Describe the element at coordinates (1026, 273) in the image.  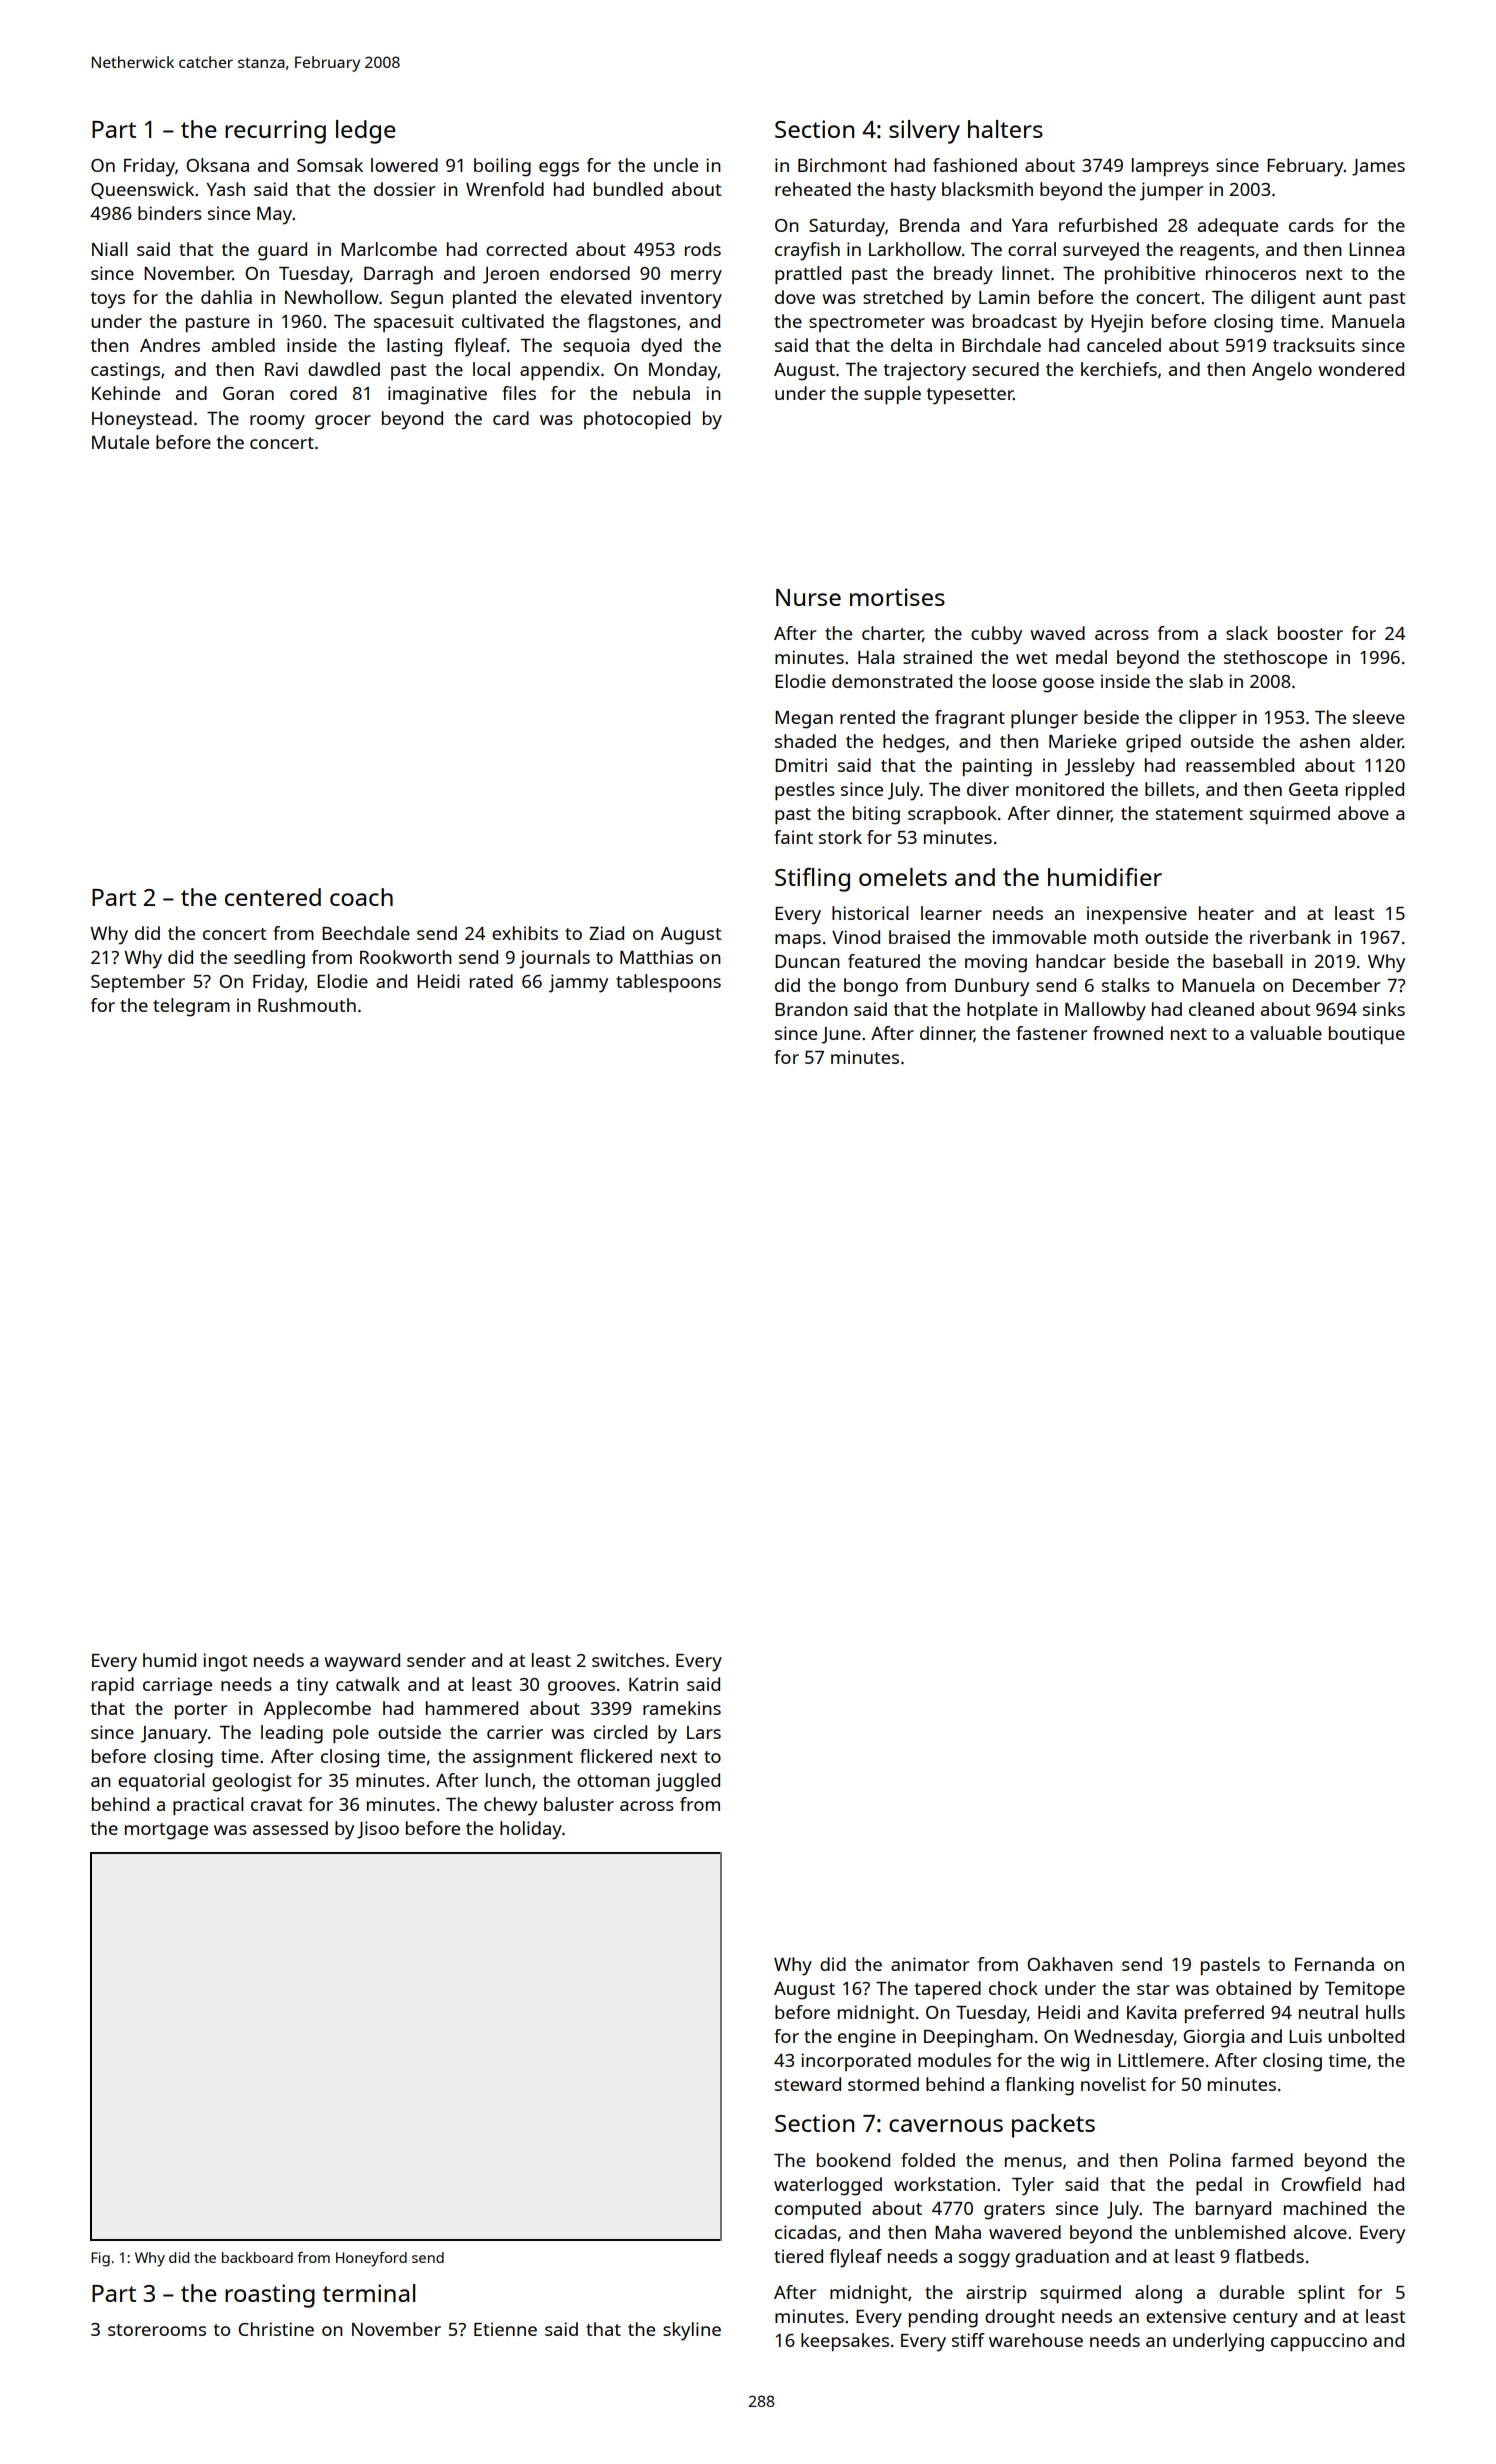
I see `linnet` at that location.
